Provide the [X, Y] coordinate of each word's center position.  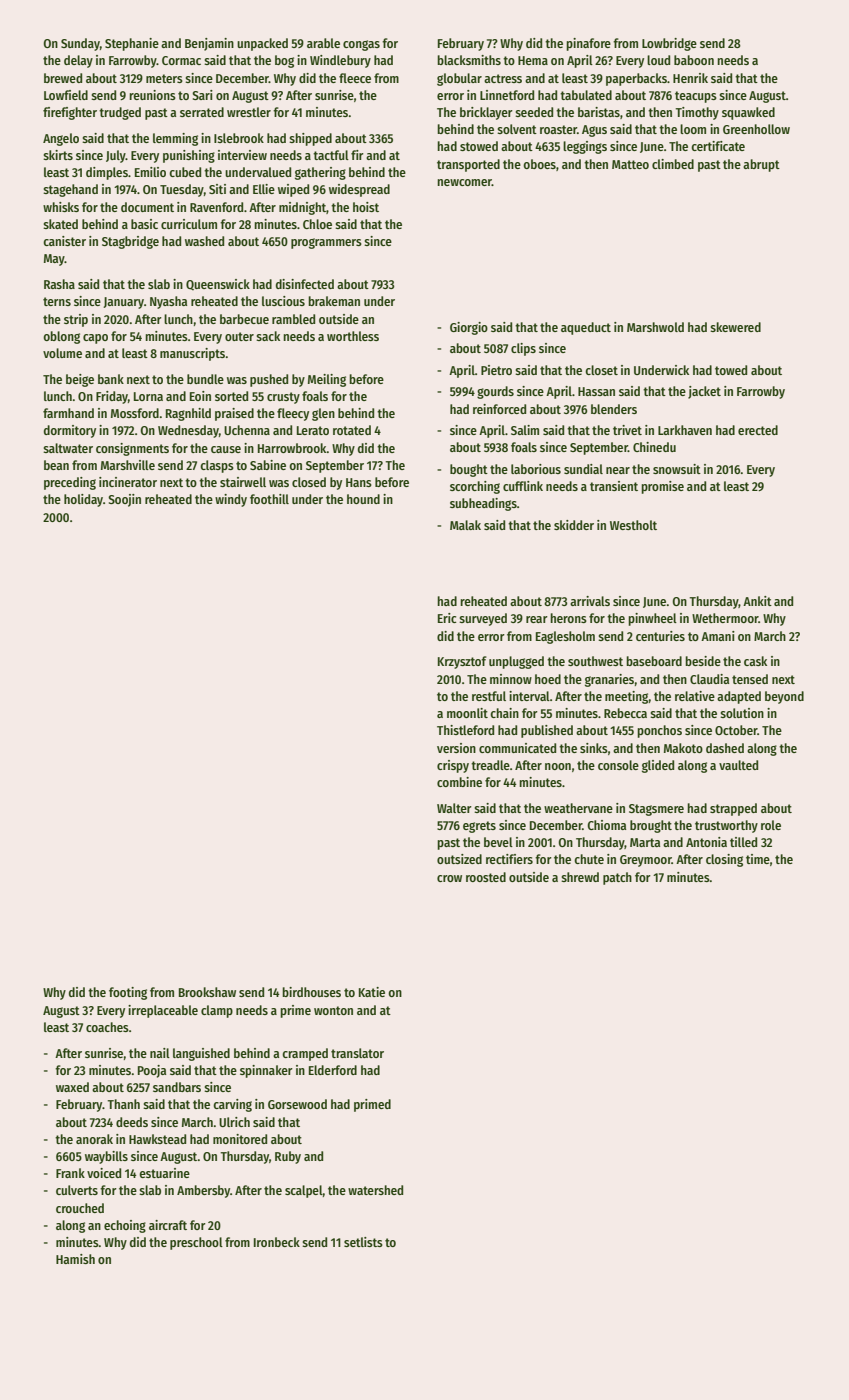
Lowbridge [669, 44]
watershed [375, 1190]
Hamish [75, 1259]
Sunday [80, 44]
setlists [363, 1242]
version [456, 748]
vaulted [738, 765]
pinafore [588, 44]
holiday [83, 500]
